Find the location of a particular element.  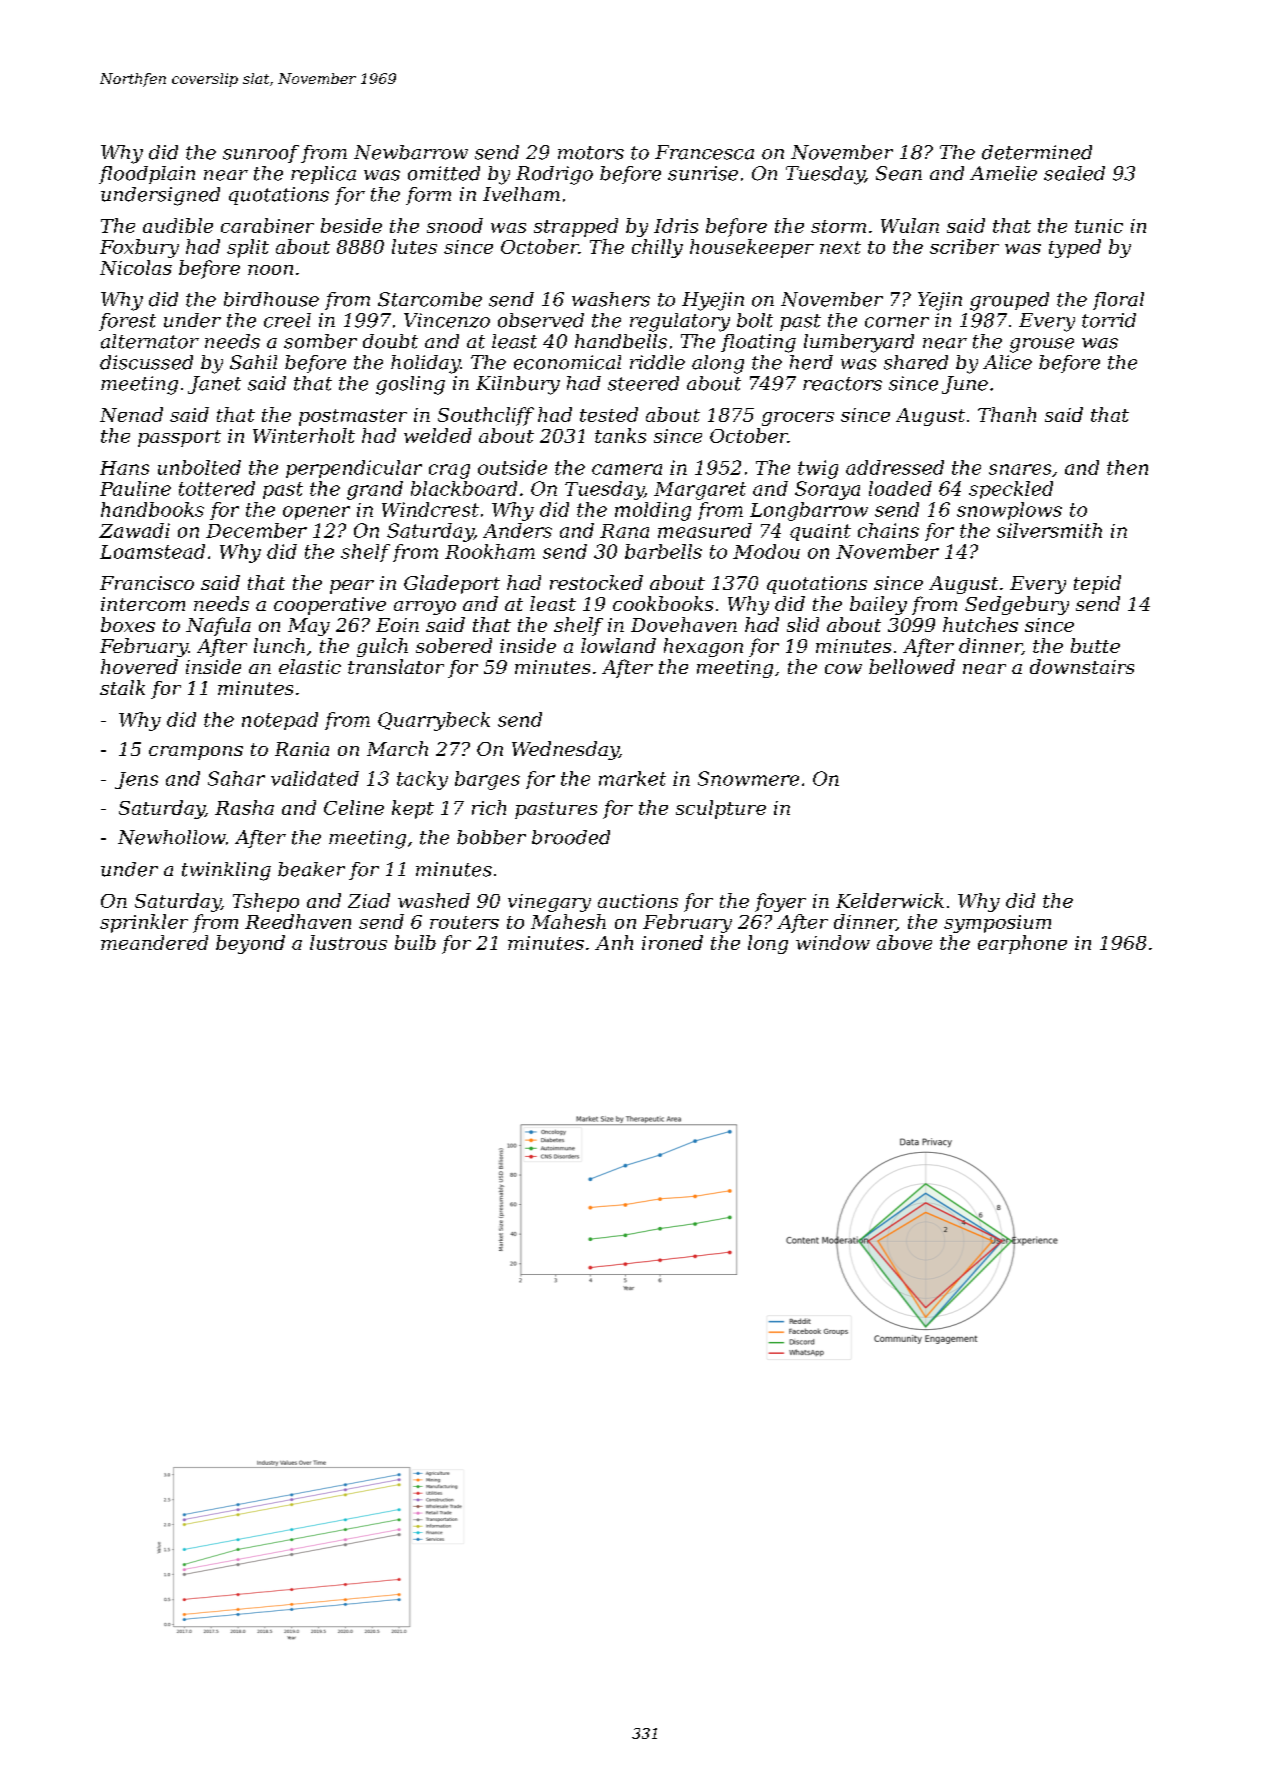

ironed is located at coordinates (672, 942).
